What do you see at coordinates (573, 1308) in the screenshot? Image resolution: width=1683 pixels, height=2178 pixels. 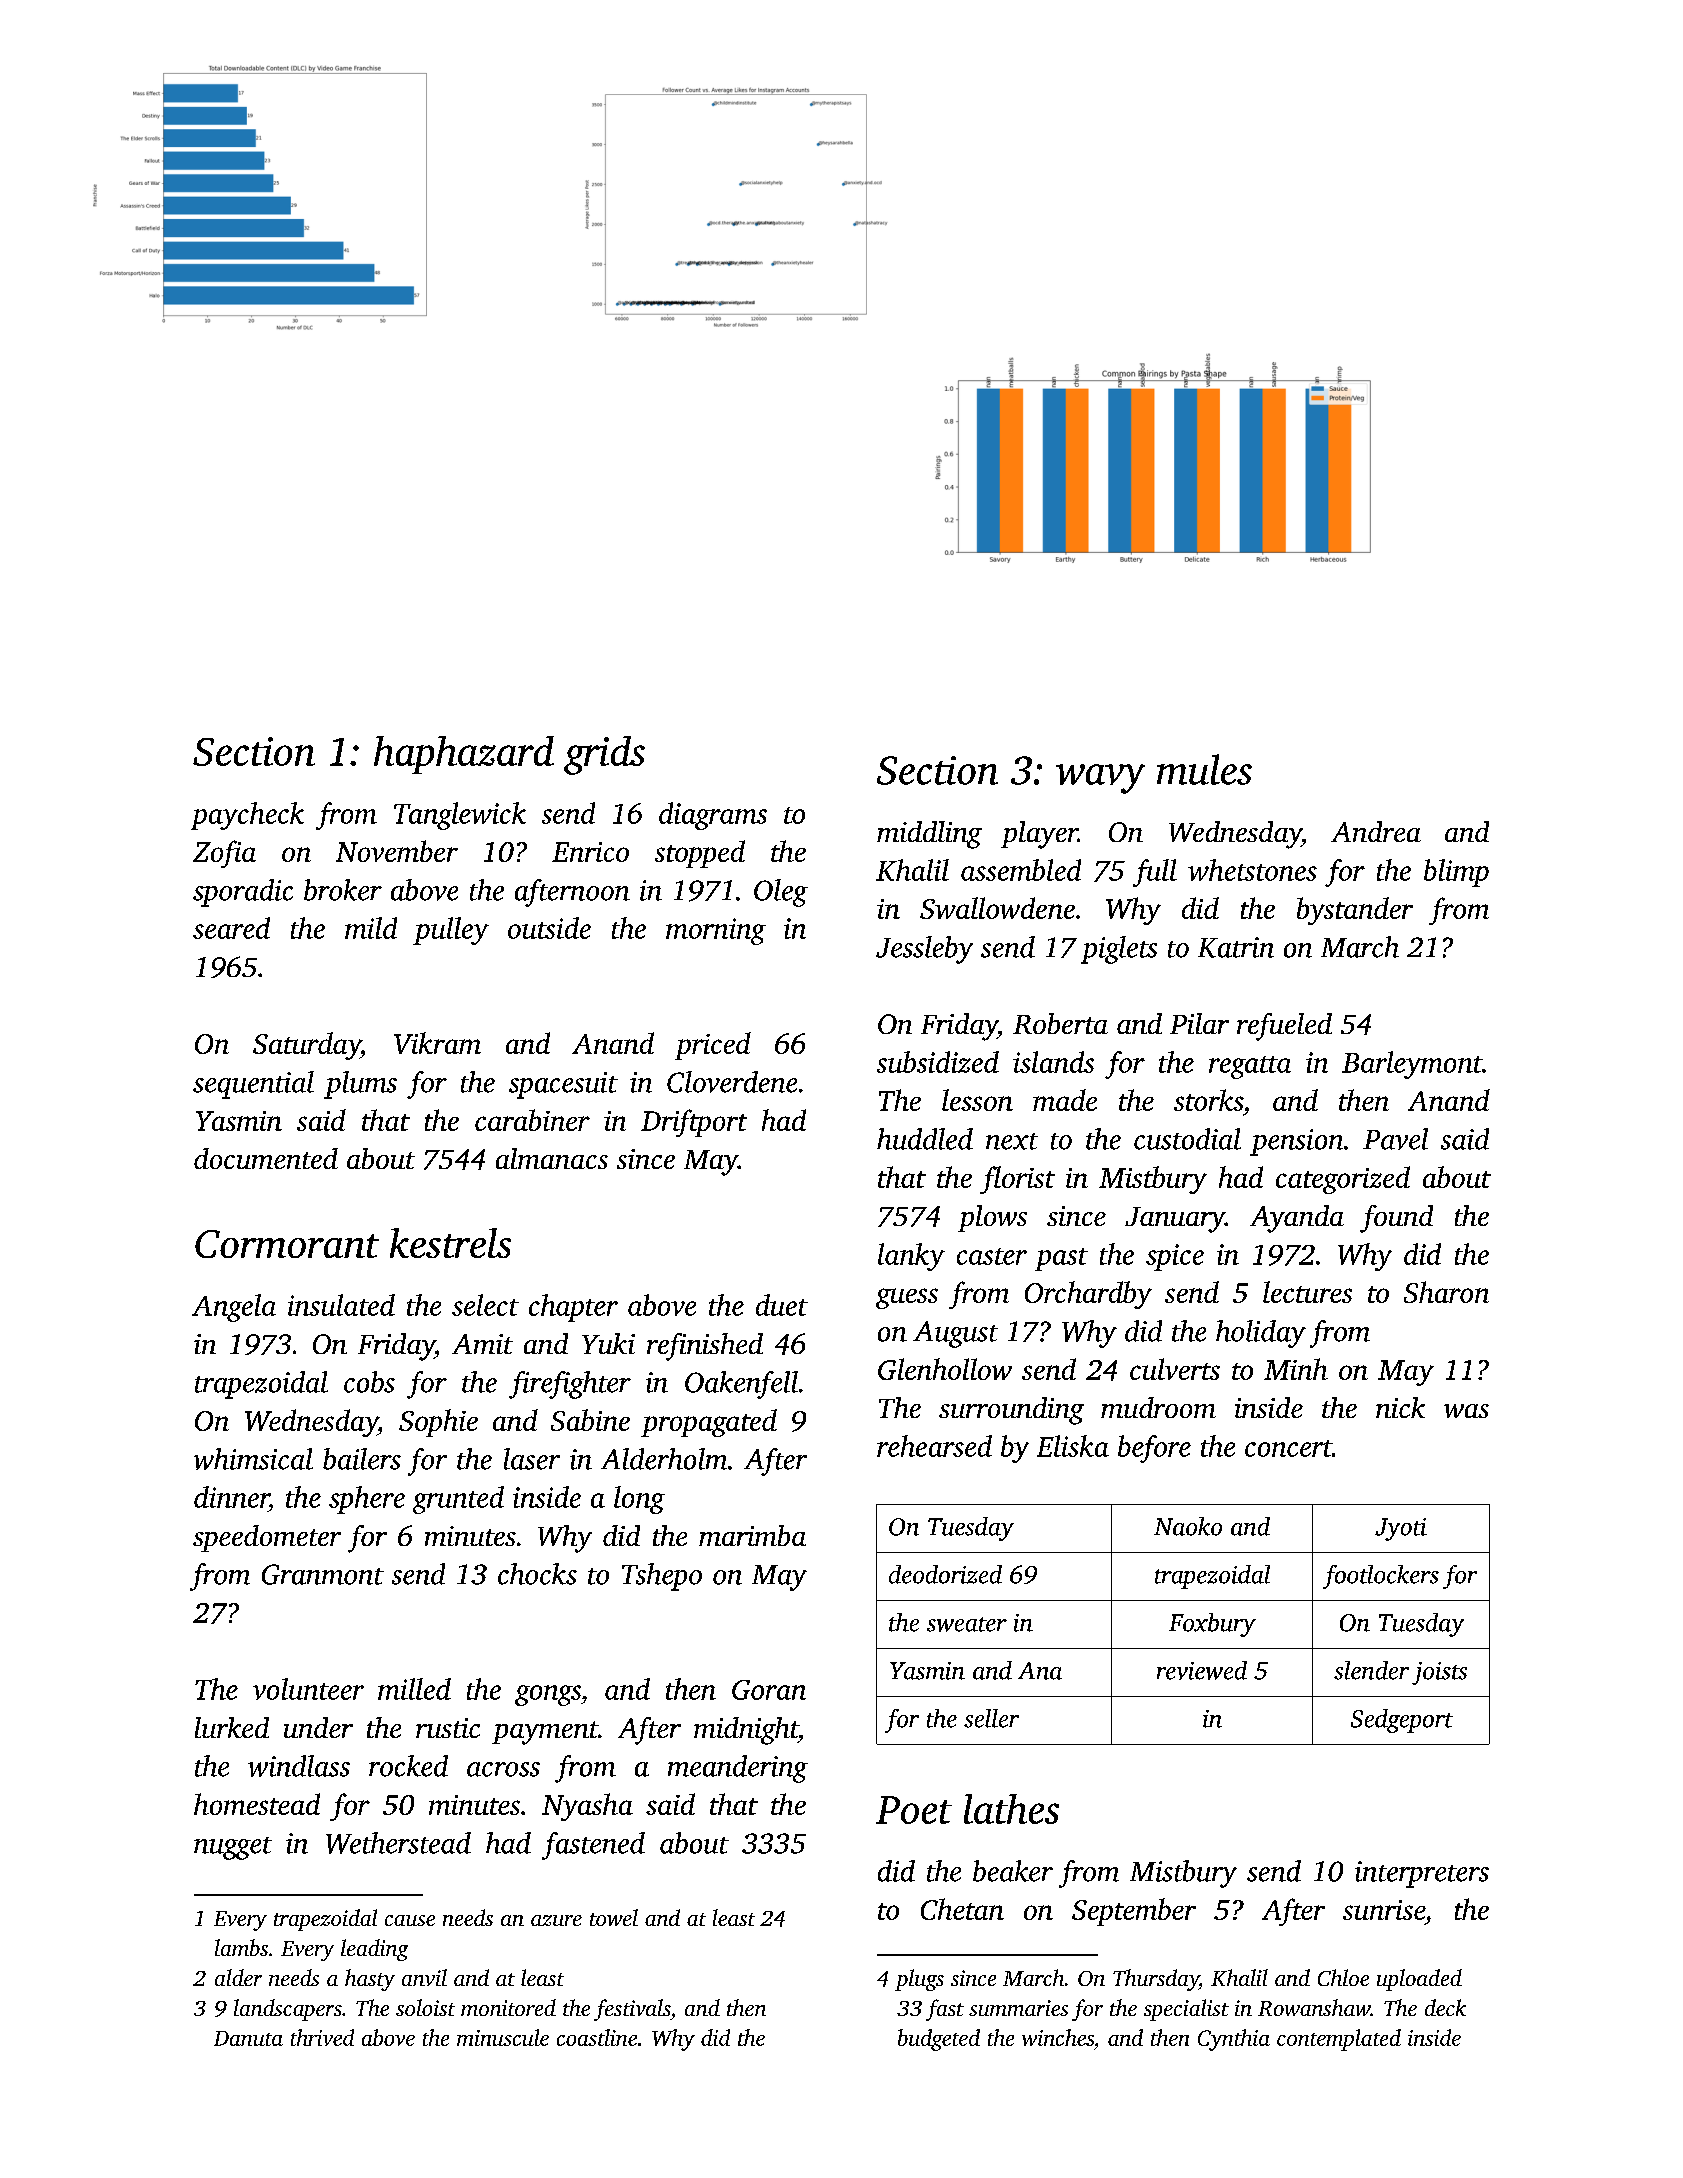 I see `chapter` at bounding box center [573, 1308].
